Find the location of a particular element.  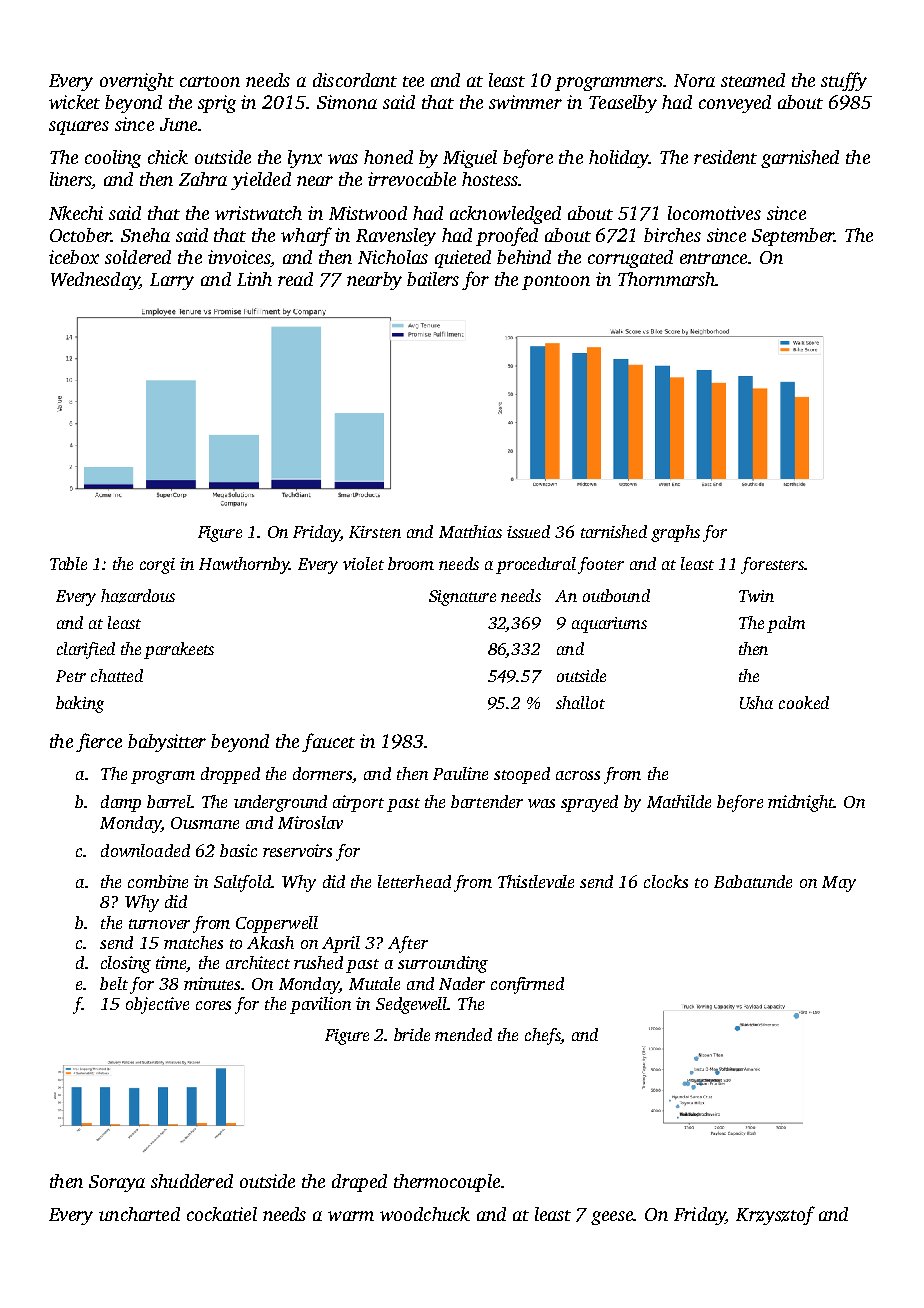

squares is located at coordinates (79, 128).
